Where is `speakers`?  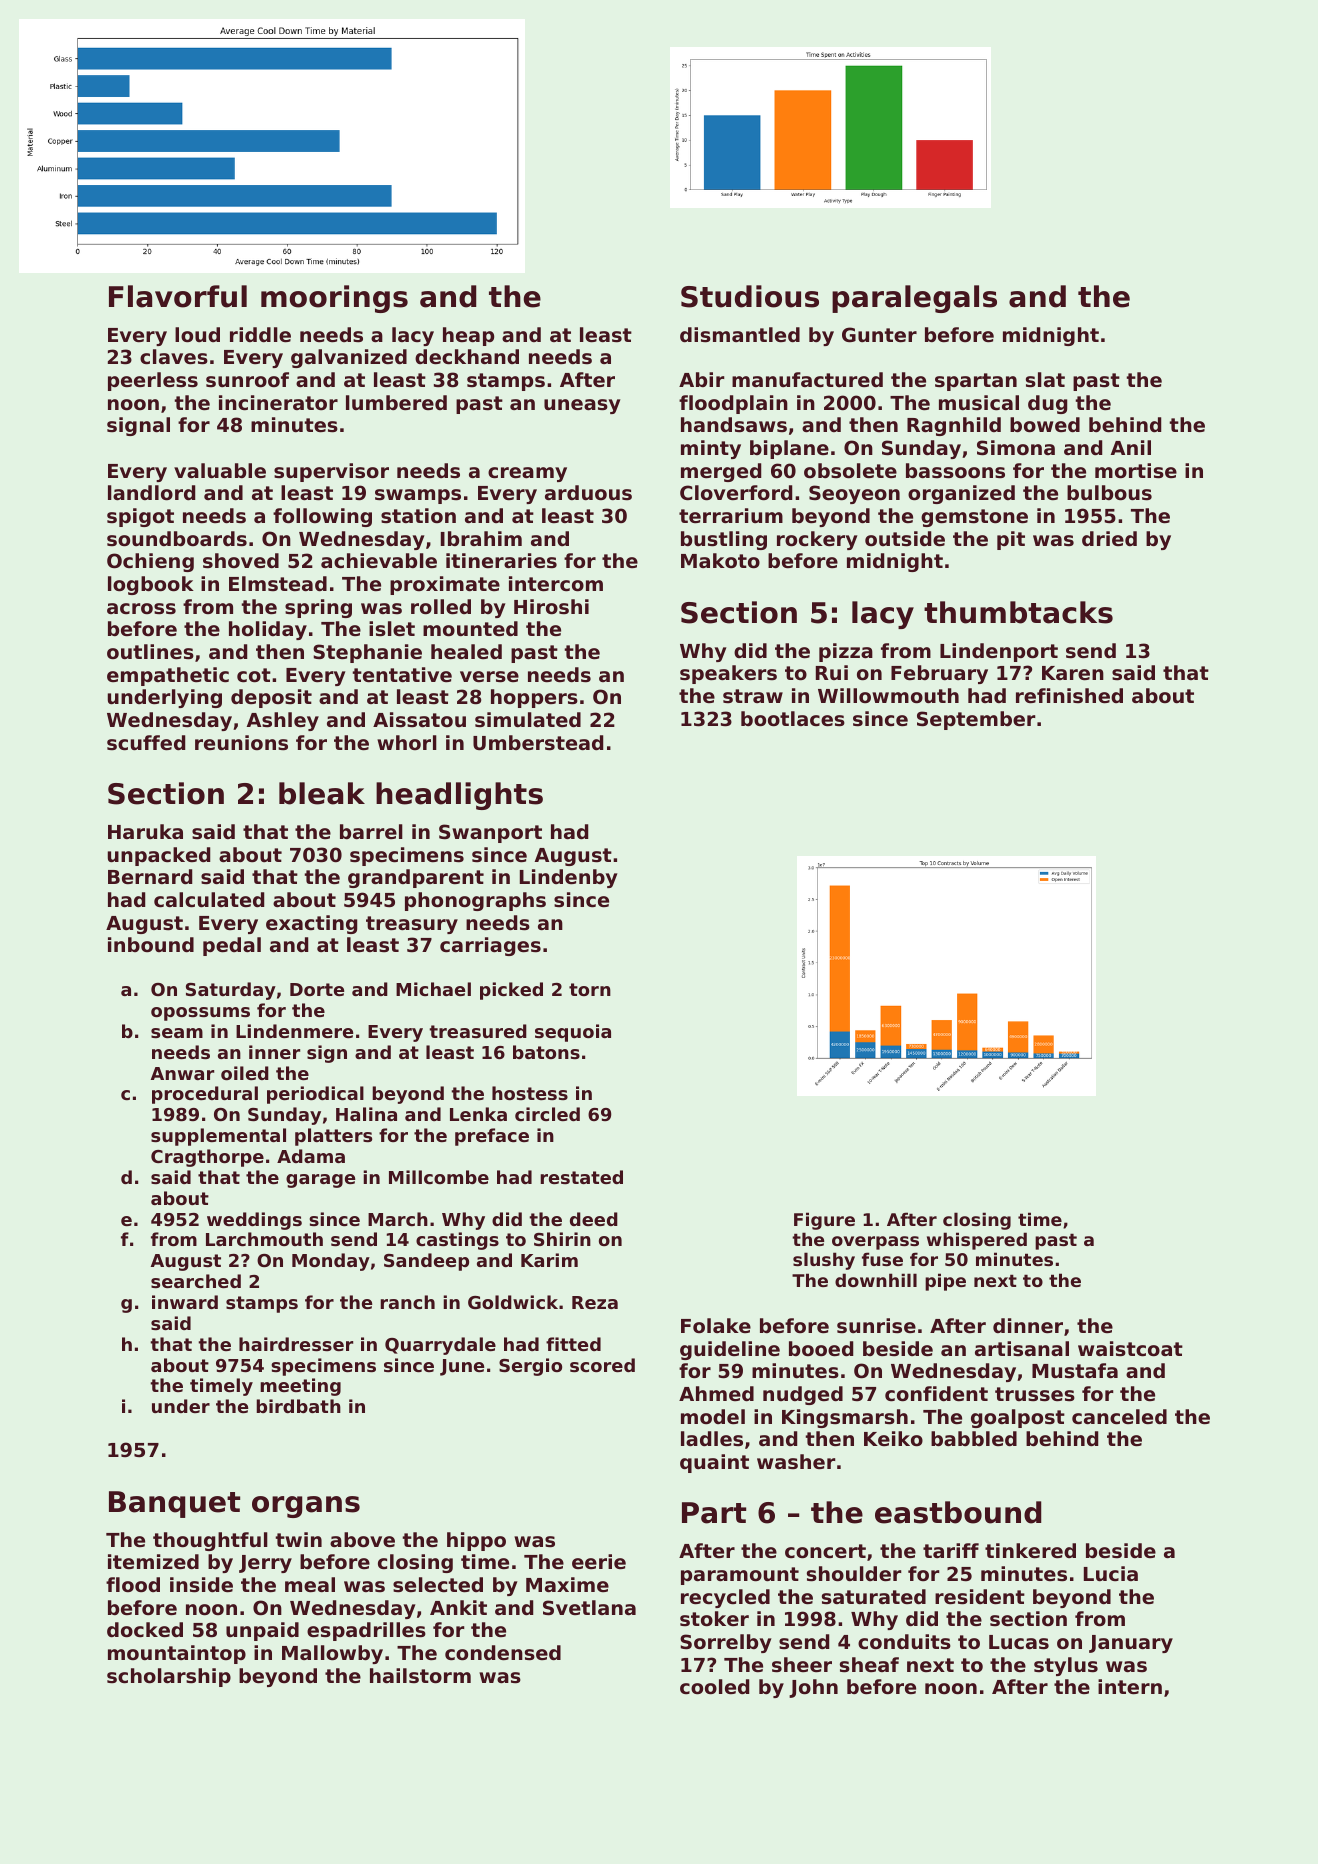 speakers is located at coordinates (728, 674).
